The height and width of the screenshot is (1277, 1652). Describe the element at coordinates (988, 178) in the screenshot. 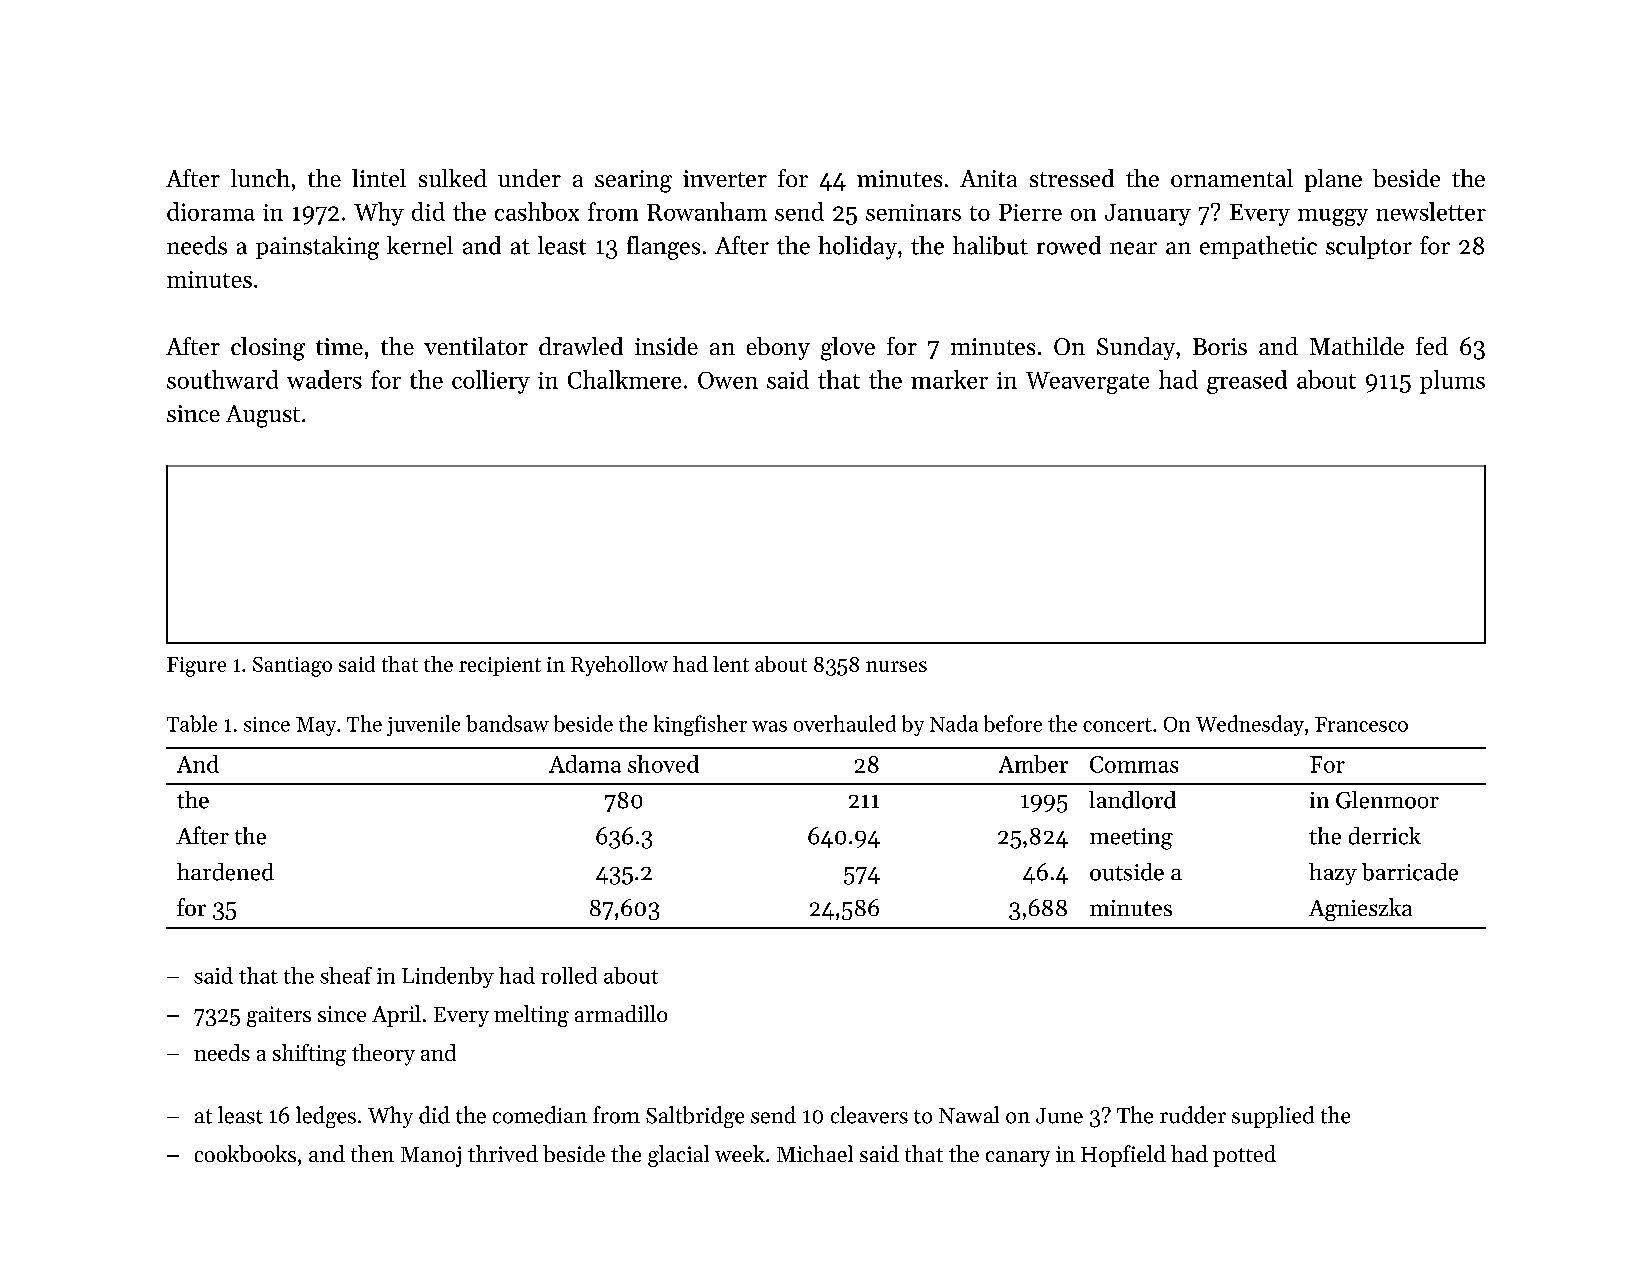

I see `Anita` at that location.
